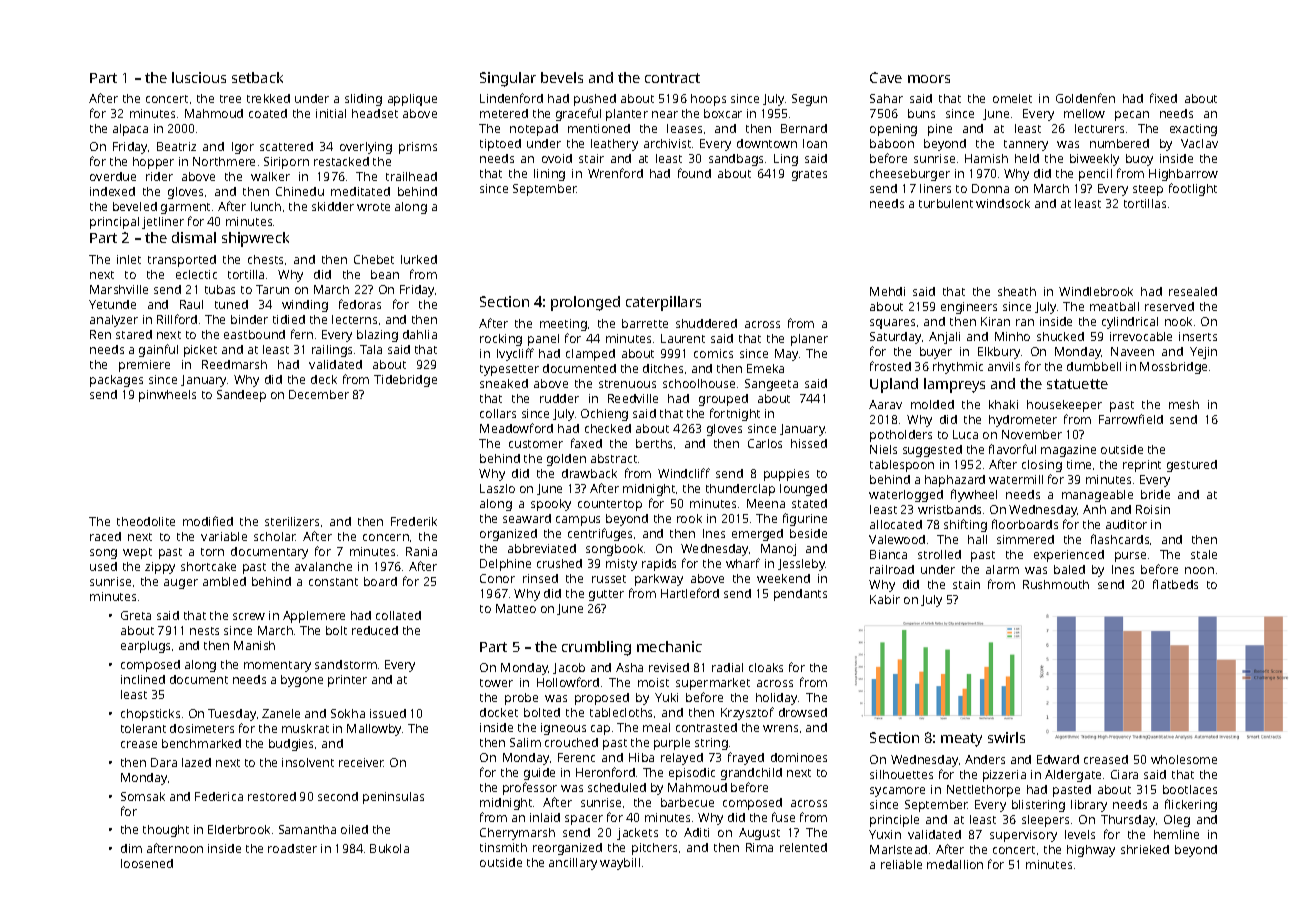 Image resolution: width=1308 pixels, height=924 pixels. I want to click on wholesome, so click(1184, 759).
